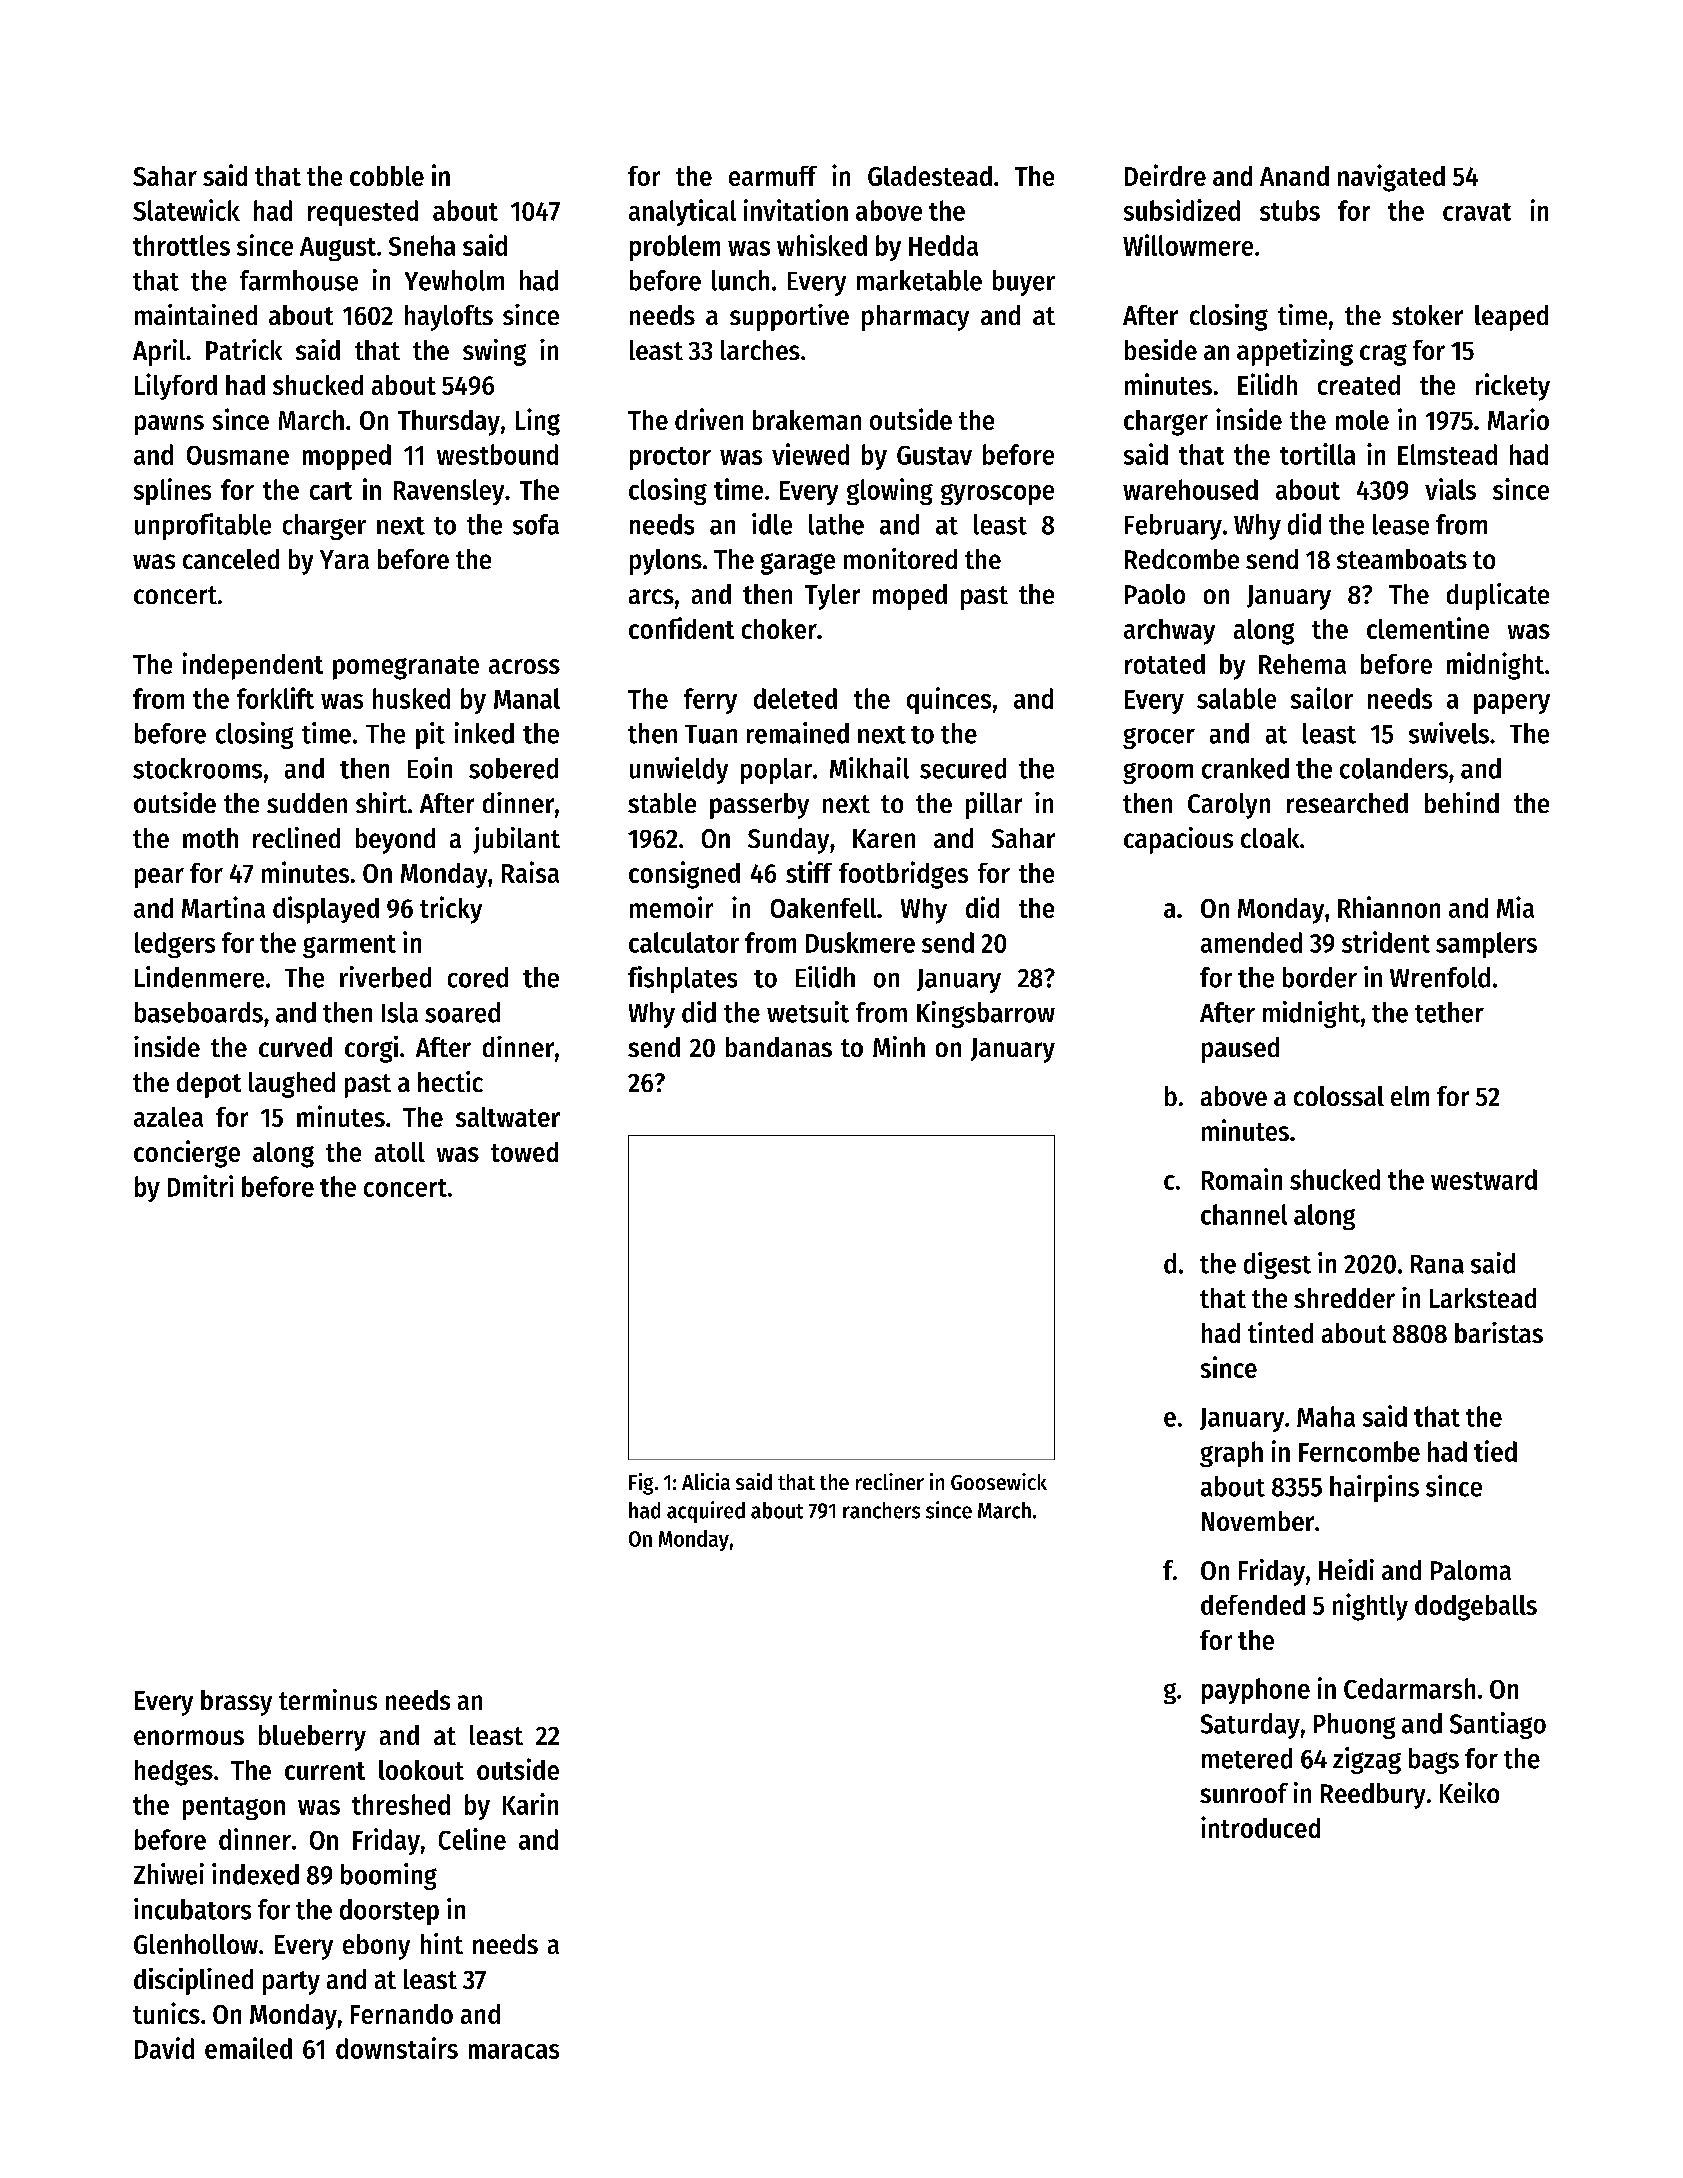  I want to click on November, so click(1258, 1521).
